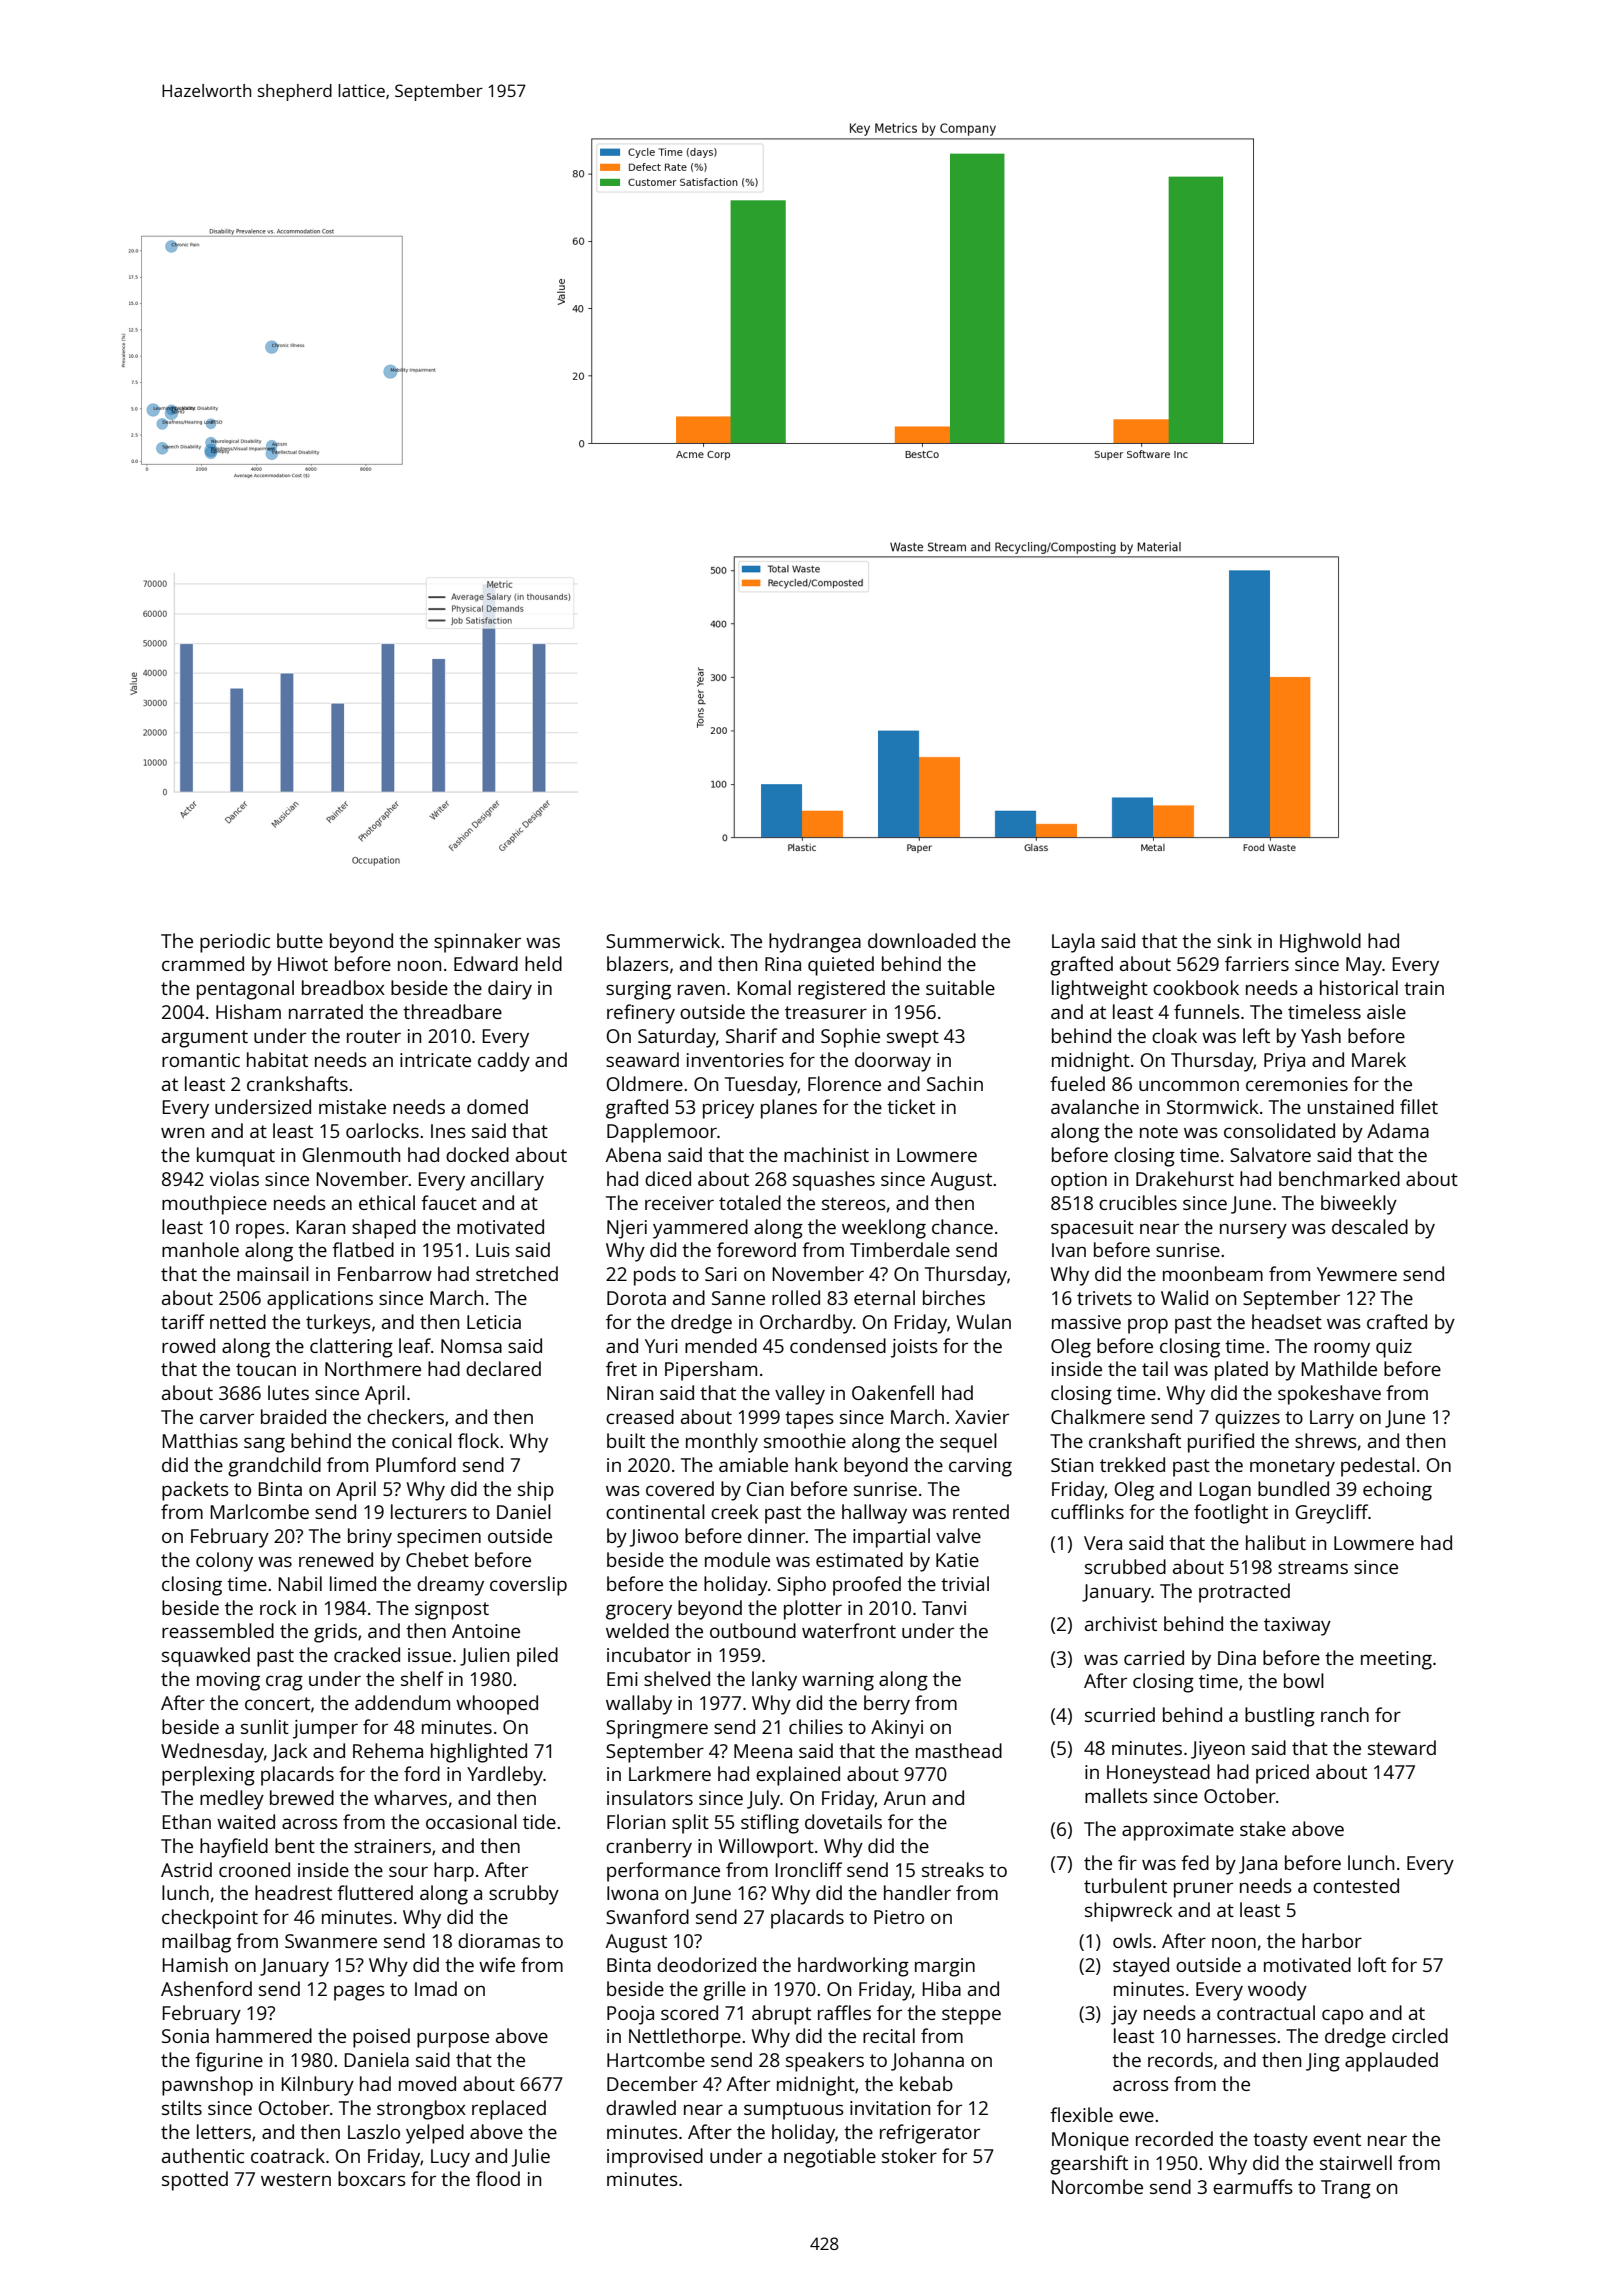 Image resolution: width=1620 pixels, height=2292 pixels. Describe the element at coordinates (187, 1821) in the screenshot. I see `Ethan` at that location.
